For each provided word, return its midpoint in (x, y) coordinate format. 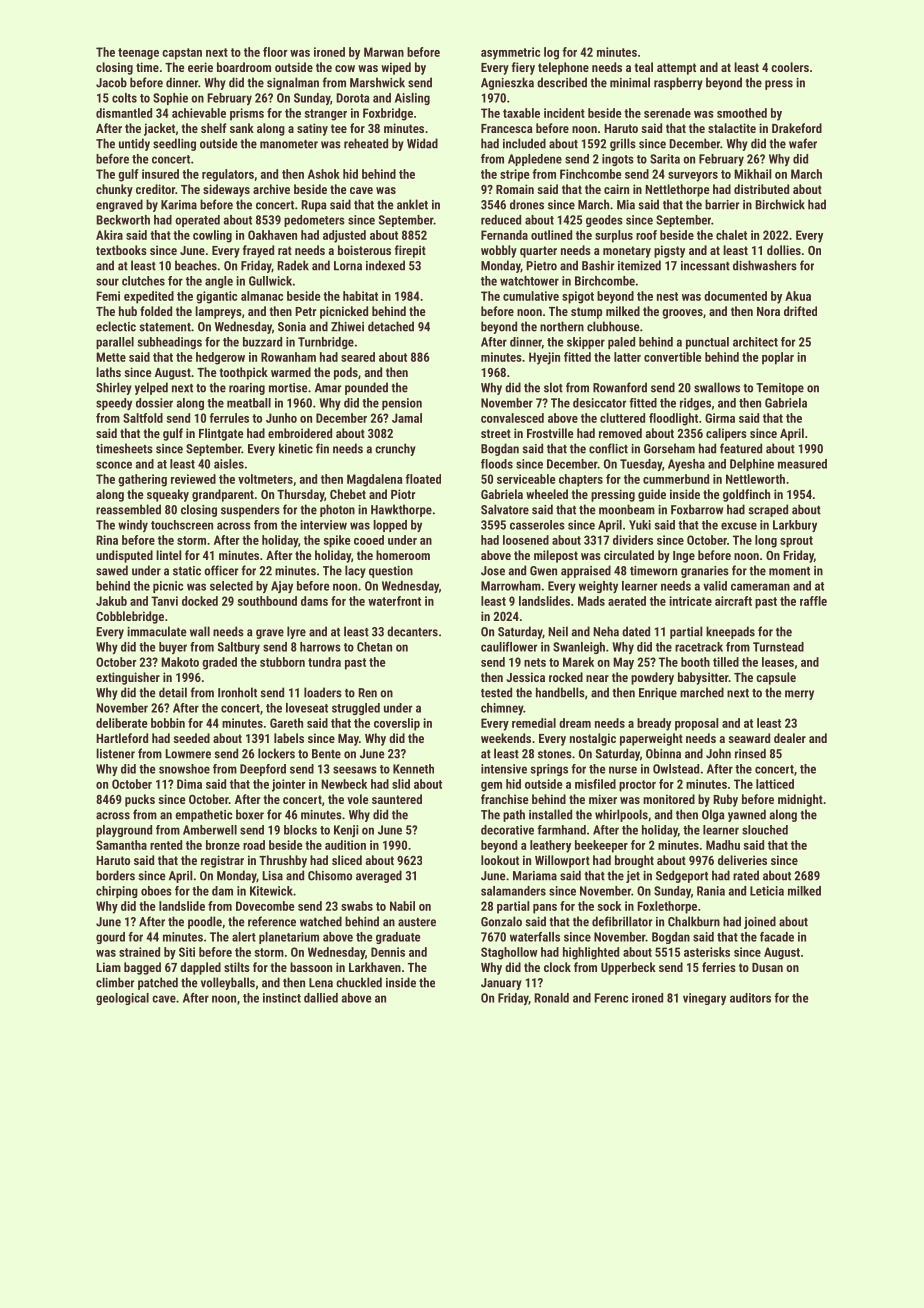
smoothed (742, 113)
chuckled (359, 982)
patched (158, 983)
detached (391, 326)
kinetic (296, 448)
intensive (504, 769)
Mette (111, 357)
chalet (731, 235)
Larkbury (795, 526)
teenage (138, 54)
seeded (191, 738)
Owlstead (676, 769)
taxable (521, 113)
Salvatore (505, 509)
